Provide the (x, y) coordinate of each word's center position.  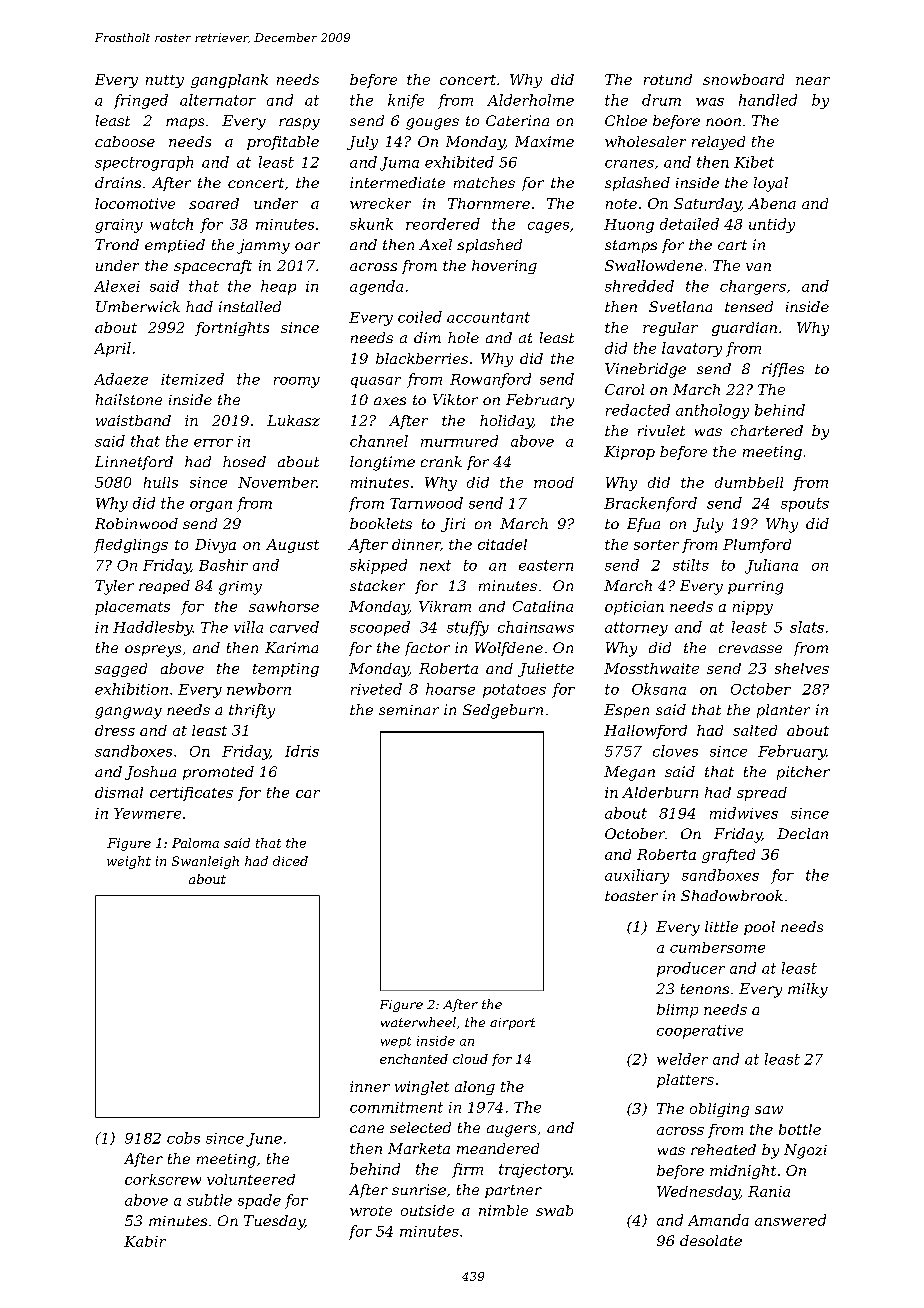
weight (129, 862)
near (813, 81)
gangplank (229, 81)
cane (367, 1129)
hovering (504, 267)
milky (808, 990)
